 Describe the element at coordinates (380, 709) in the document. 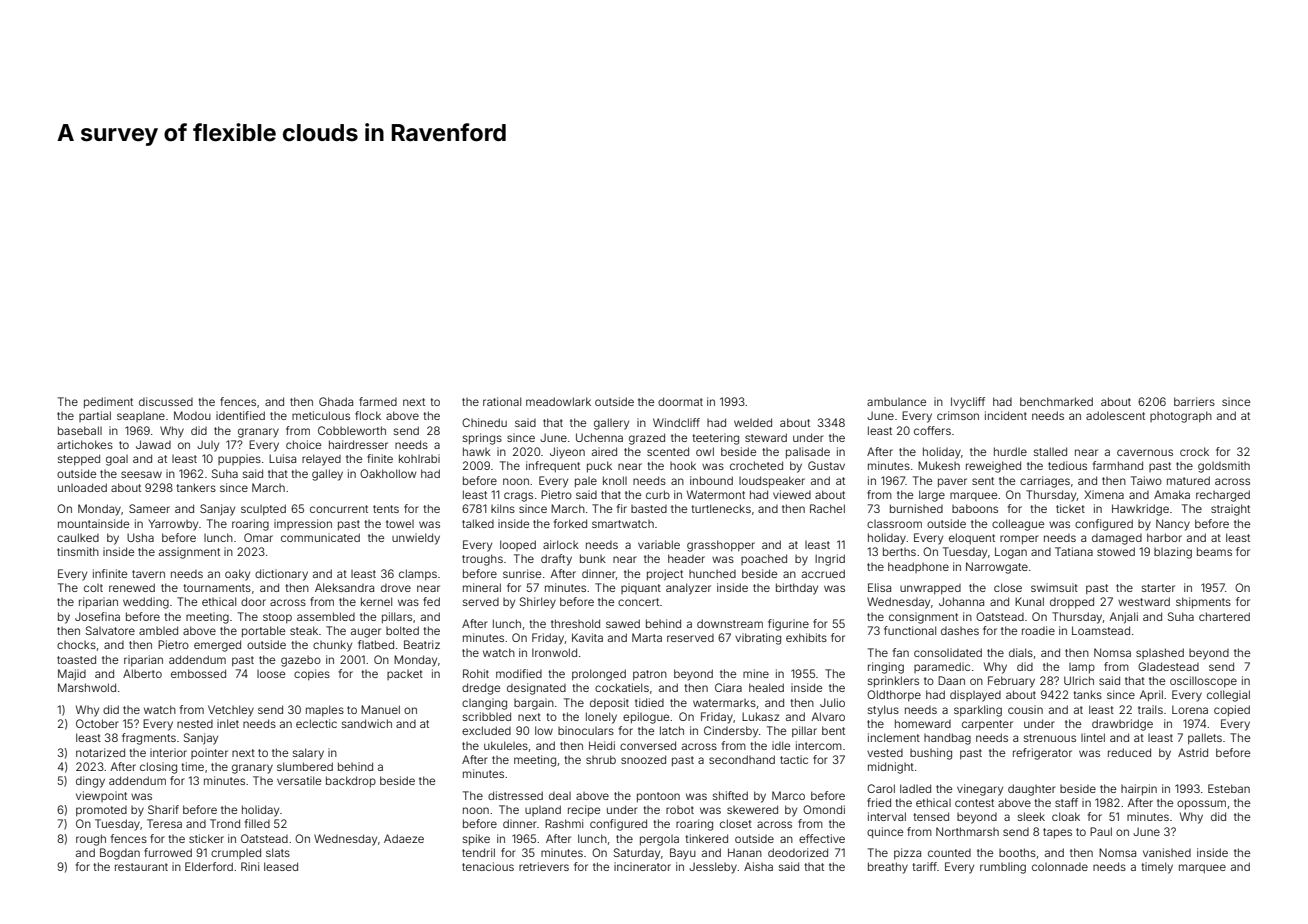

I see `Manuel` at that location.
